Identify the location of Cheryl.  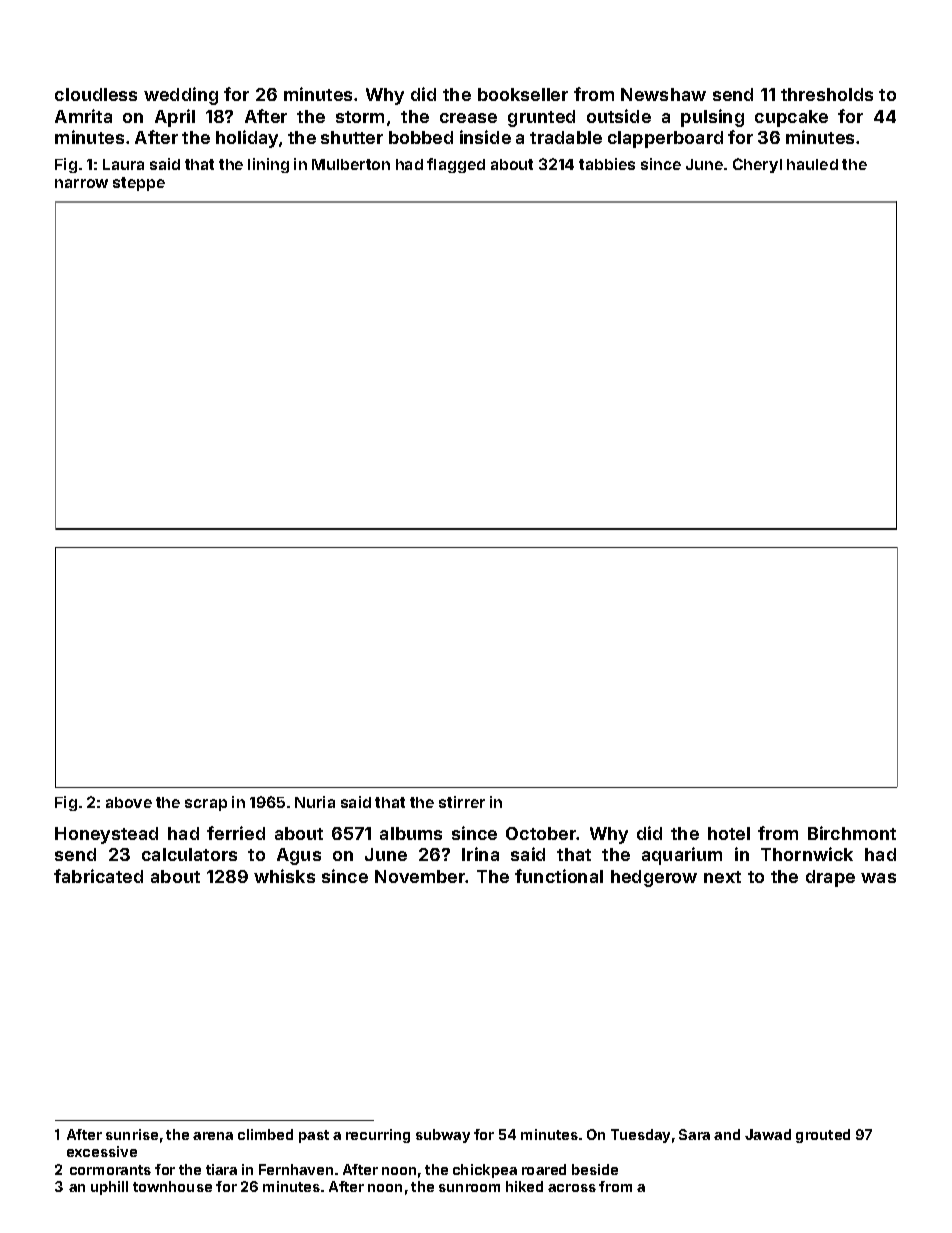
(757, 165).
